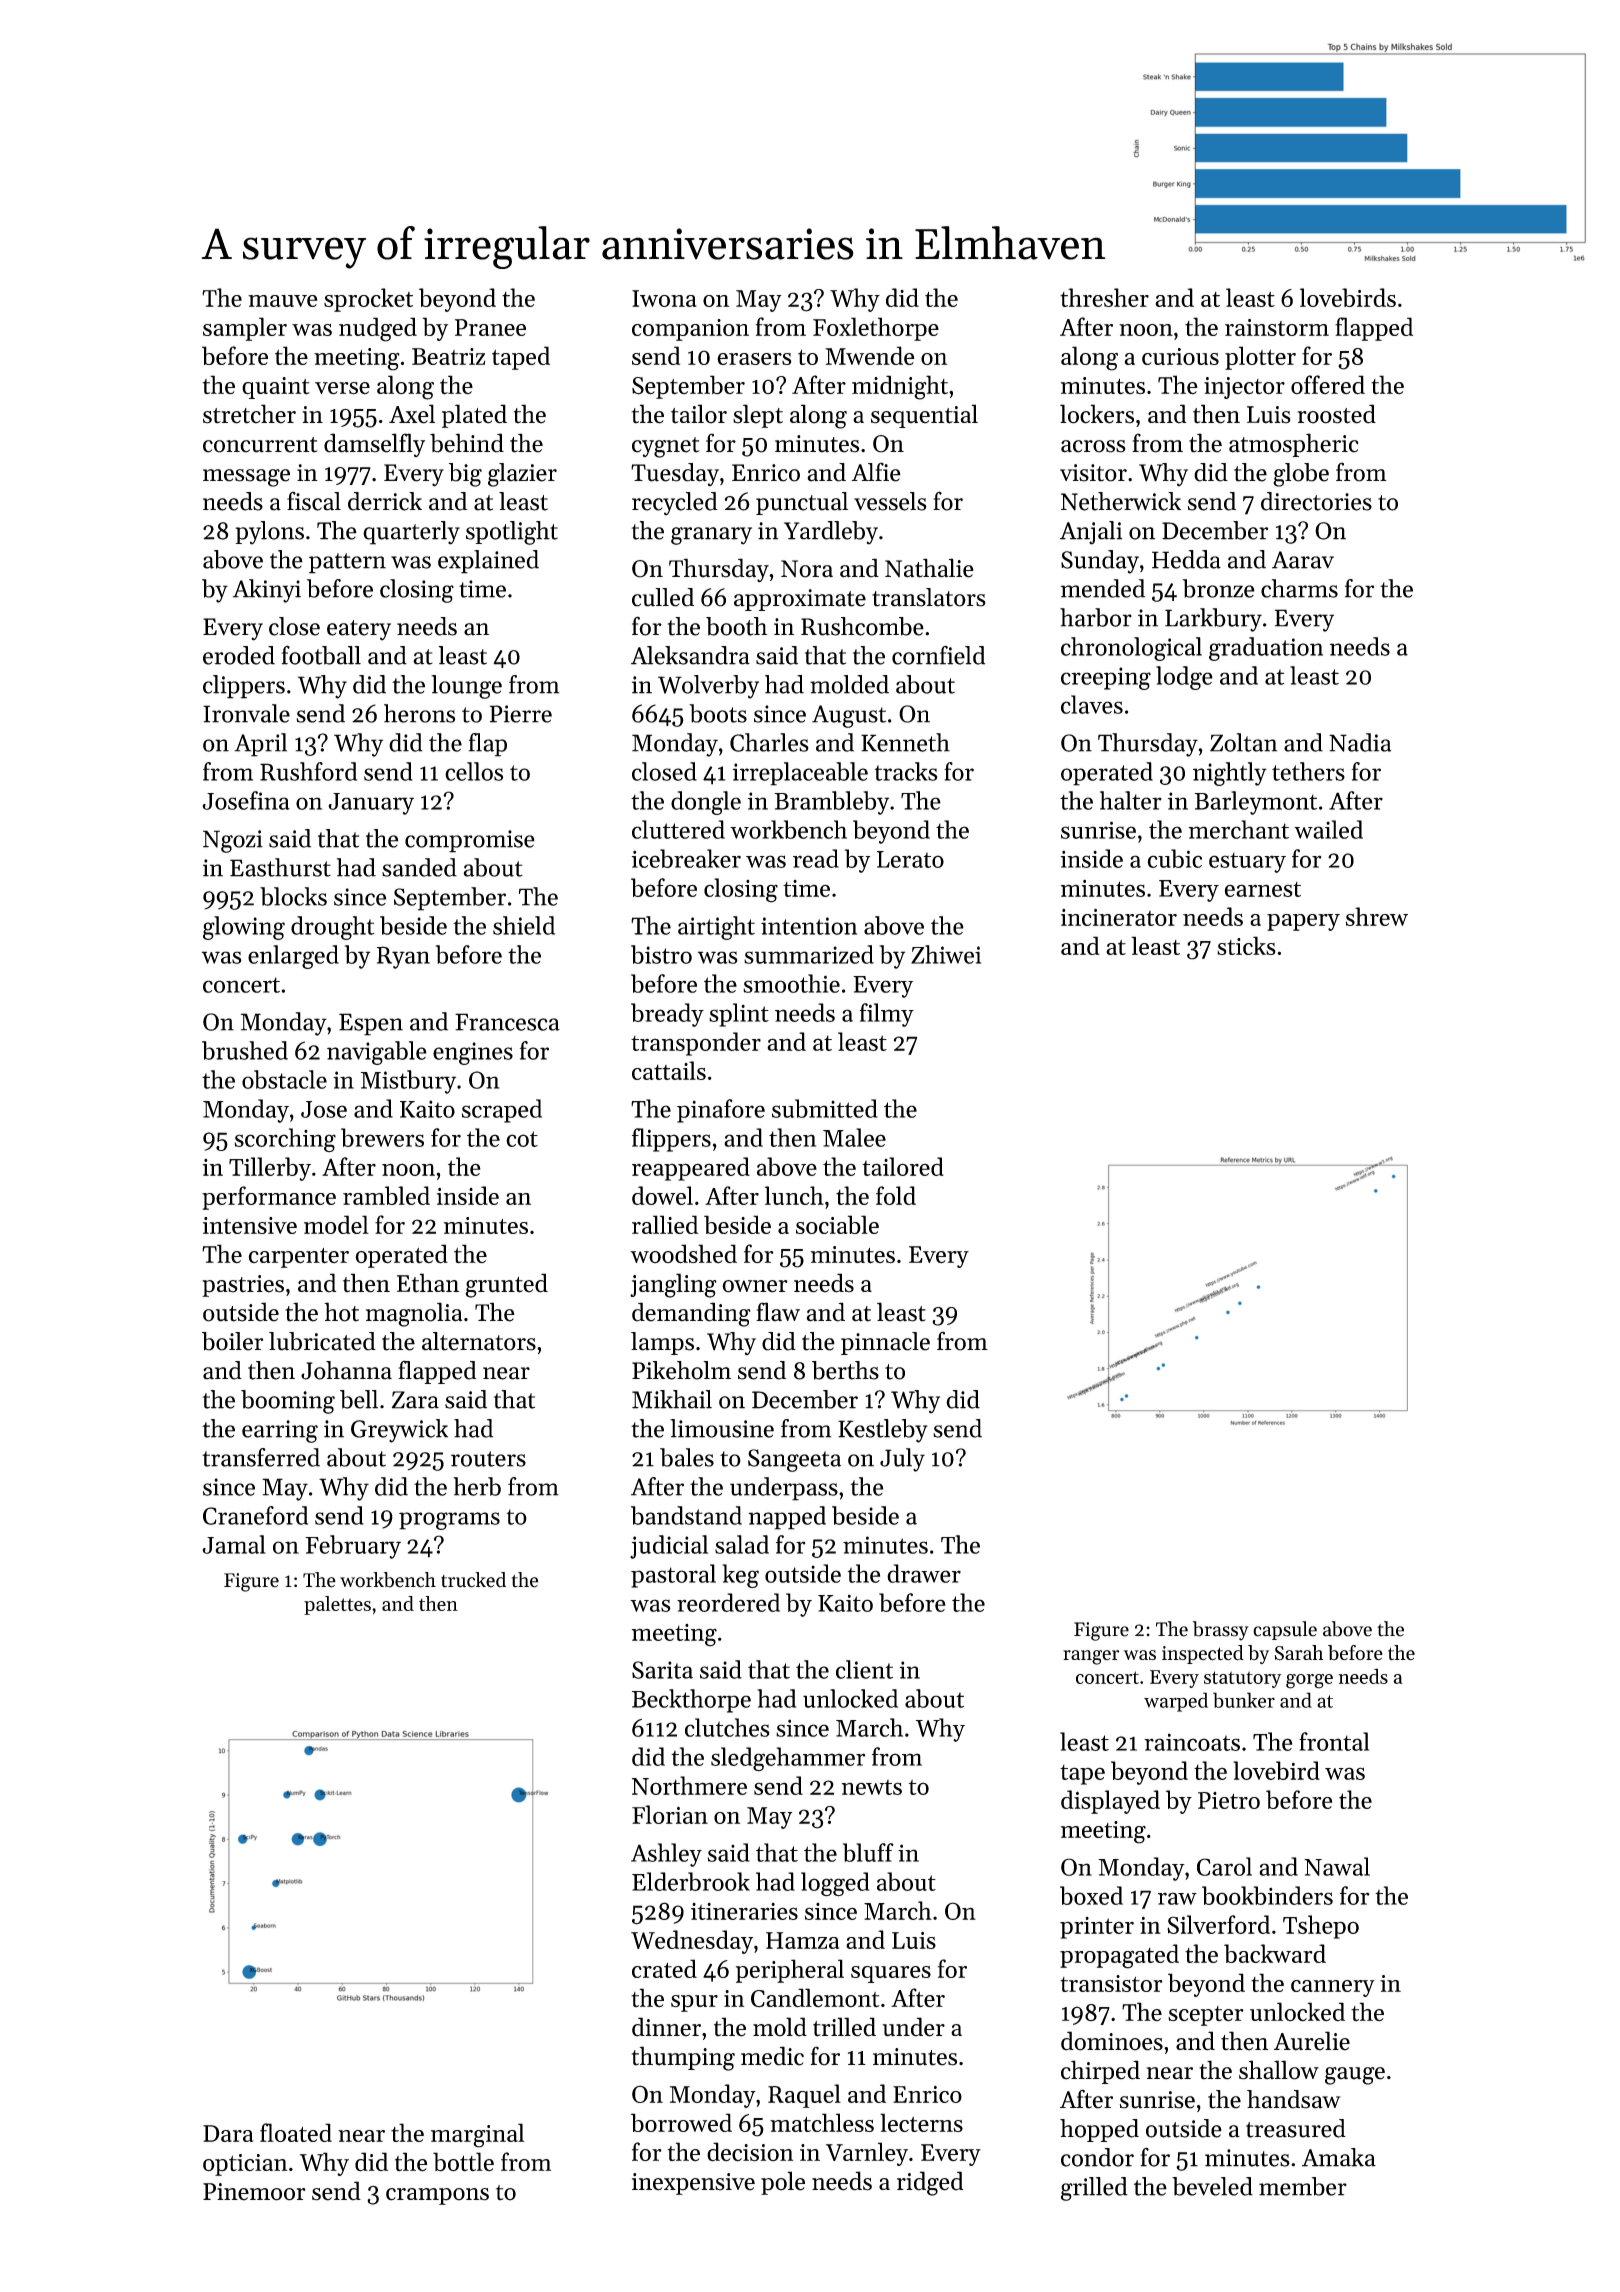 The image size is (1620, 2292). Describe the element at coordinates (693, 2184) in the screenshot. I see `inexpensive` at that location.
